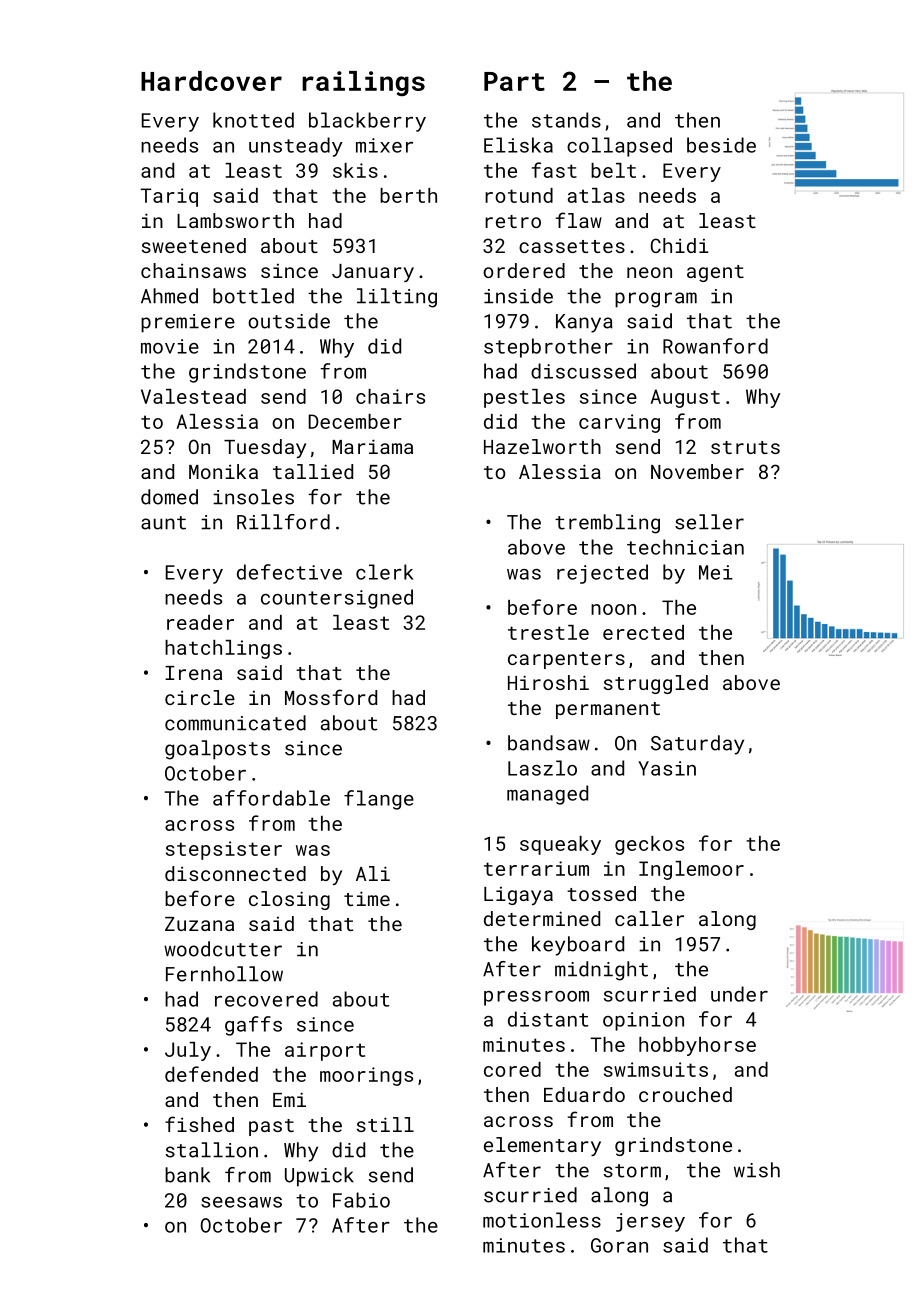  What do you see at coordinates (289, 321) in the screenshot?
I see `outside` at bounding box center [289, 321].
